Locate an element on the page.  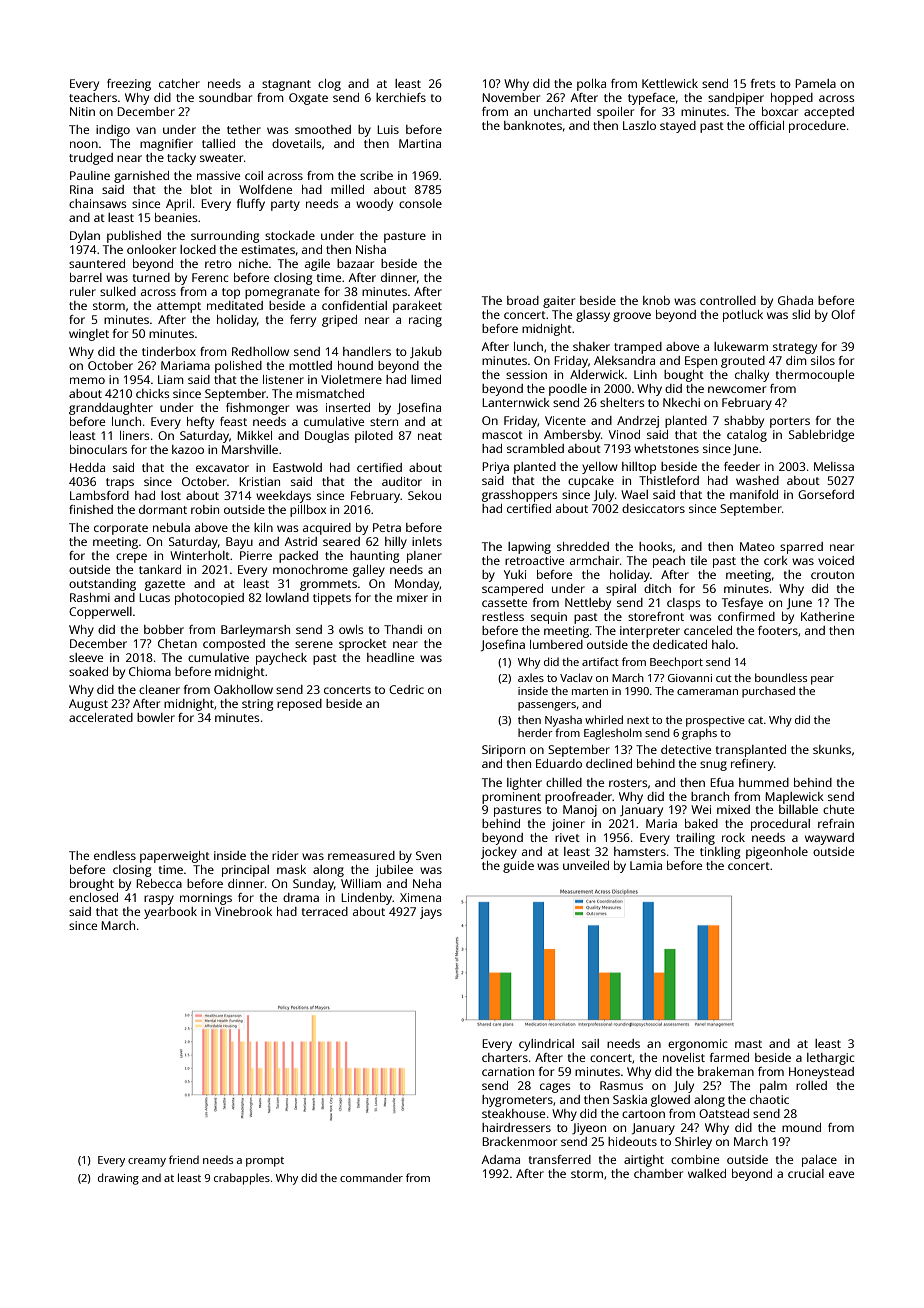
planer is located at coordinates (424, 557).
